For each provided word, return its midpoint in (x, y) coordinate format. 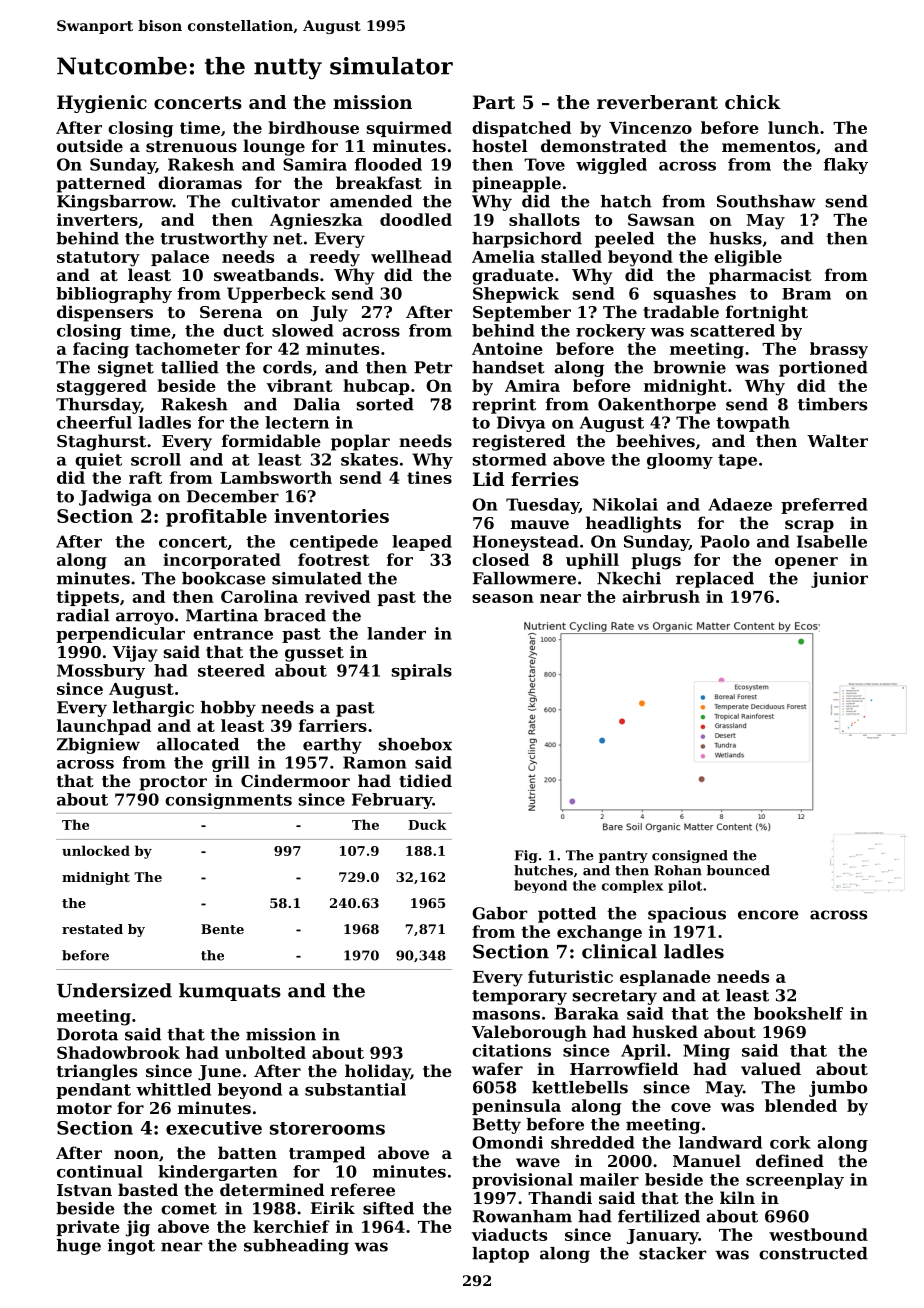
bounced (738, 870)
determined (272, 1189)
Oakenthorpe (657, 406)
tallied (190, 367)
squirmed (409, 129)
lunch (793, 127)
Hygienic (102, 104)
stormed (509, 459)
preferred (824, 506)
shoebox (415, 744)
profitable (216, 518)
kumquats (230, 992)
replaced (715, 580)
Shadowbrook (118, 1052)
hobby (228, 709)
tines (429, 477)
